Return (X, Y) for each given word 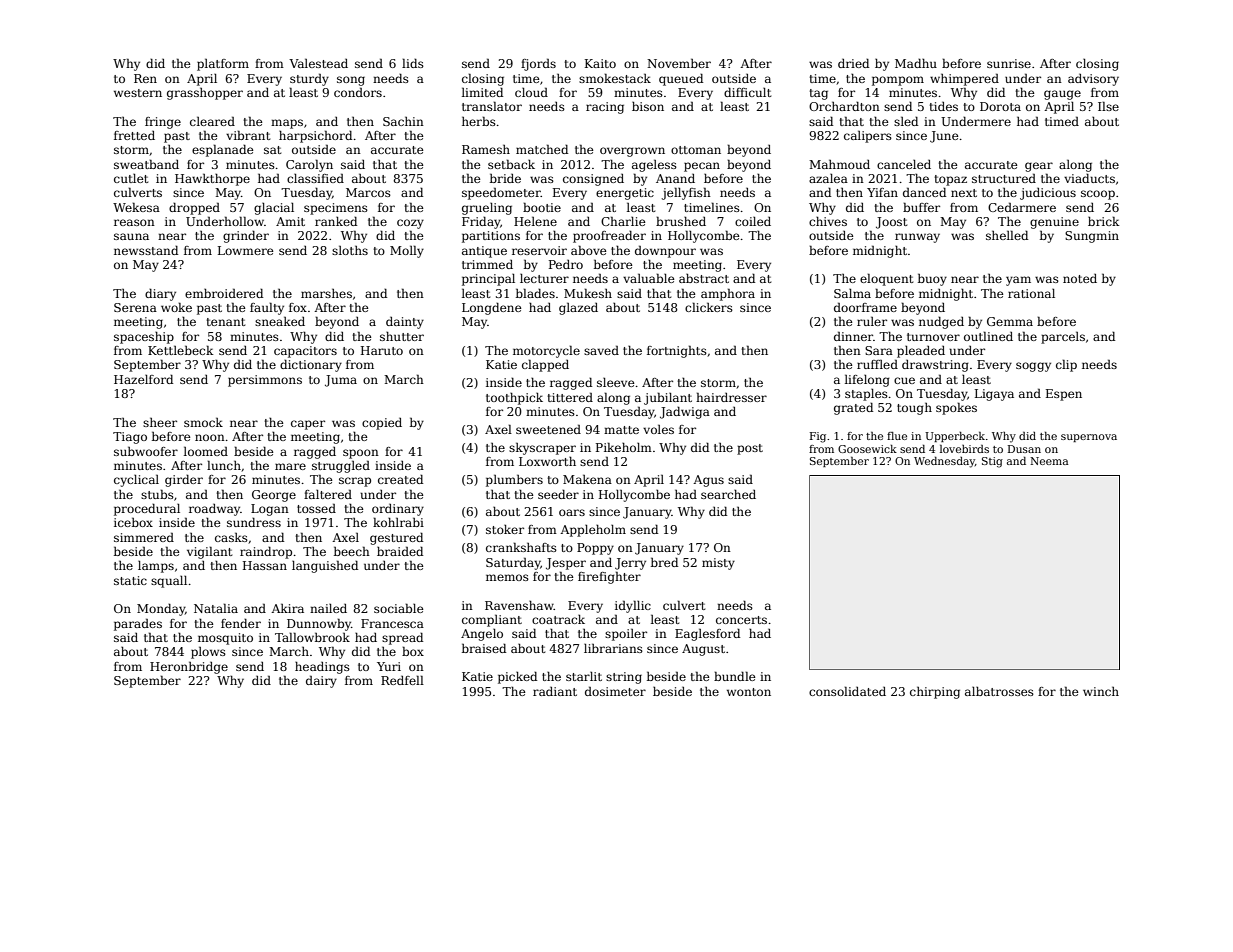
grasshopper (205, 93)
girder (184, 480)
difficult (747, 92)
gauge (1062, 95)
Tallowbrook (312, 637)
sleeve (616, 382)
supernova (1089, 438)
